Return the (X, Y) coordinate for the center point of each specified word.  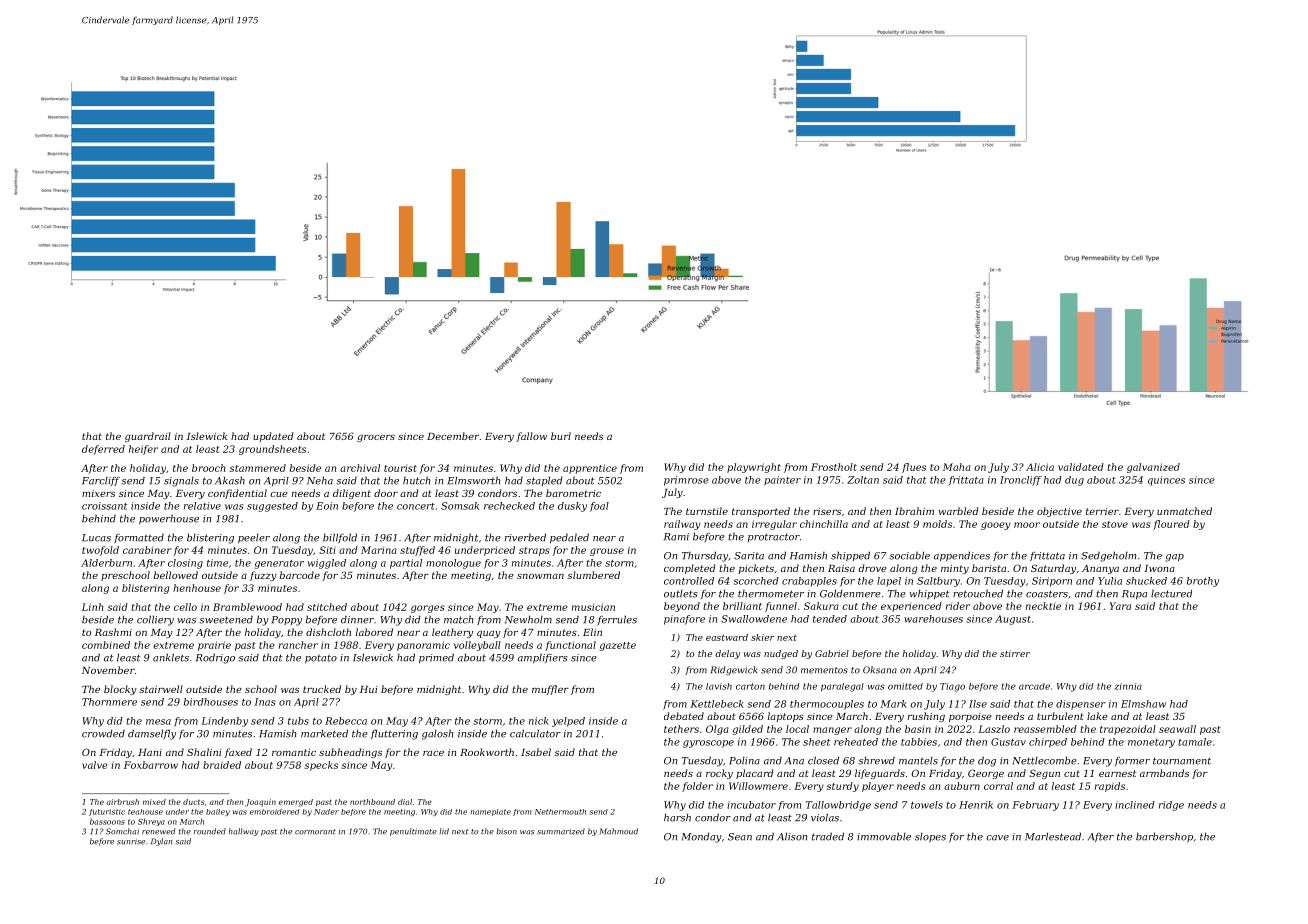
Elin (592, 632)
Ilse (978, 704)
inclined (1135, 805)
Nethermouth (560, 812)
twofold (100, 551)
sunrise (131, 841)
